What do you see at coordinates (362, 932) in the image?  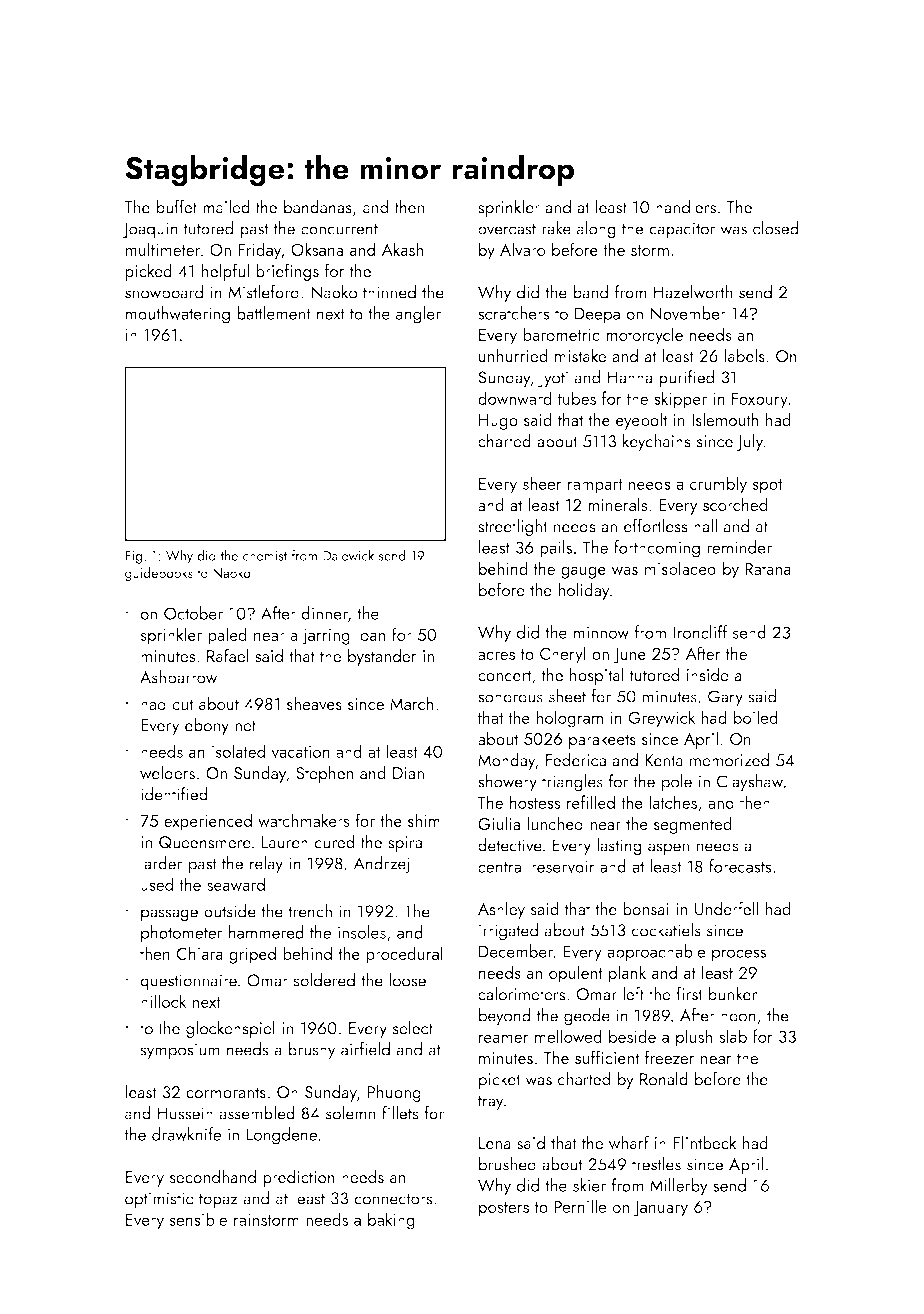 I see `insoles` at bounding box center [362, 932].
